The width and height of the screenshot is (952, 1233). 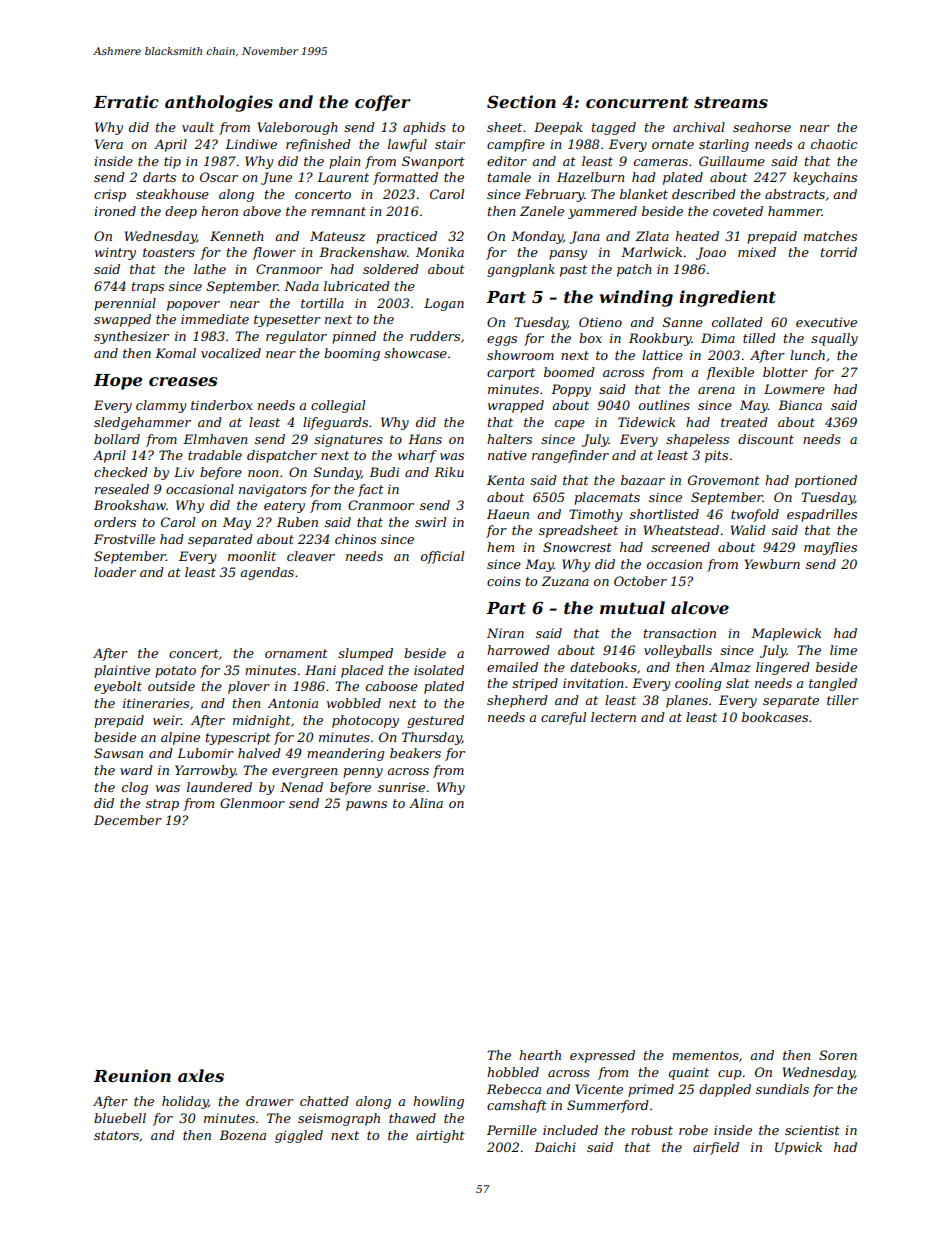 What do you see at coordinates (424, 128) in the screenshot?
I see `aphids` at bounding box center [424, 128].
